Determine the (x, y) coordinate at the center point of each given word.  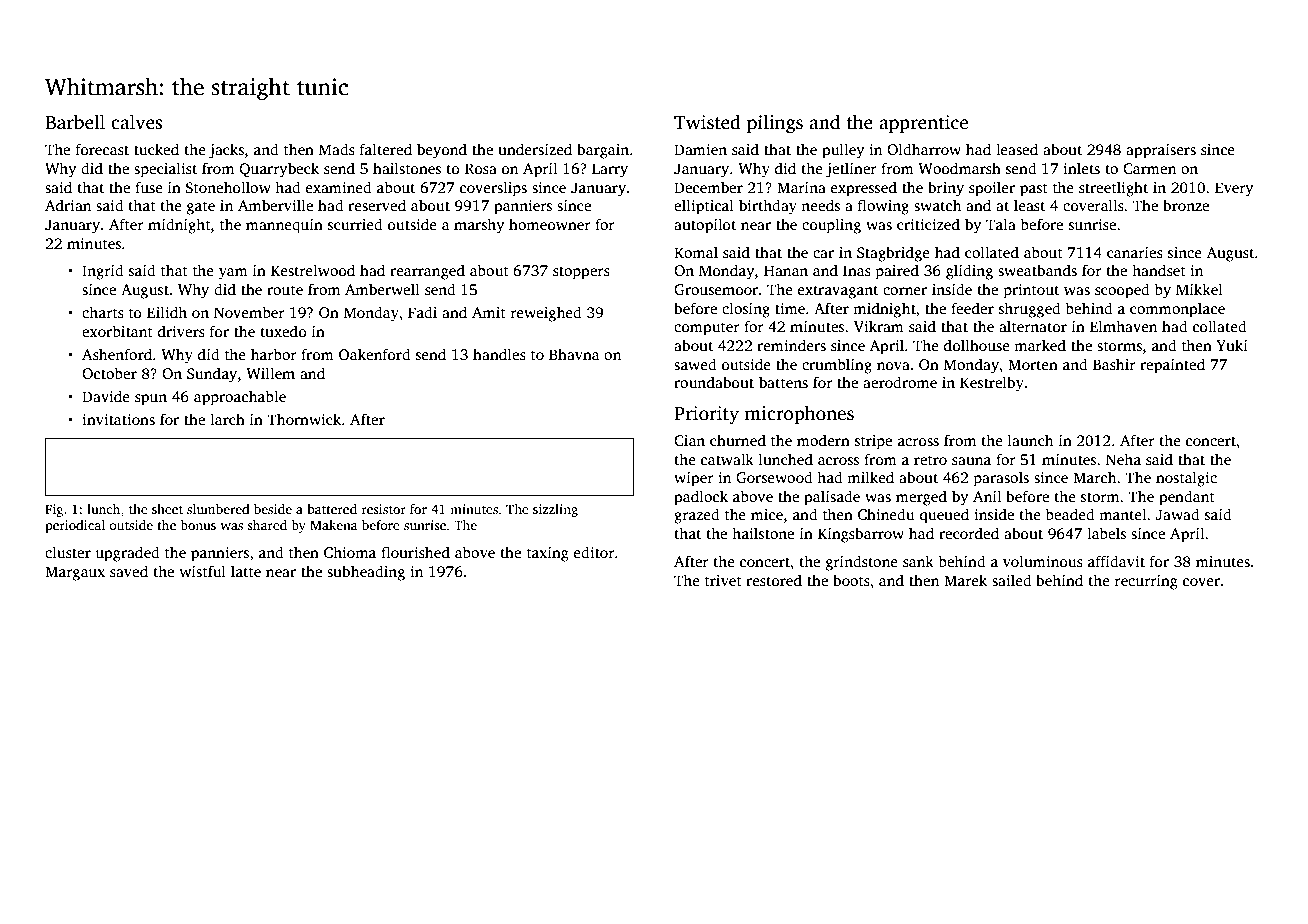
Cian (689, 440)
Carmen (1149, 168)
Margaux (75, 573)
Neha (1123, 459)
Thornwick (304, 419)
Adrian (68, 205)
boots (851, 580)
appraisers (1161, 151)
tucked (156, 149)
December (708, 187)
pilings (775, 124)
